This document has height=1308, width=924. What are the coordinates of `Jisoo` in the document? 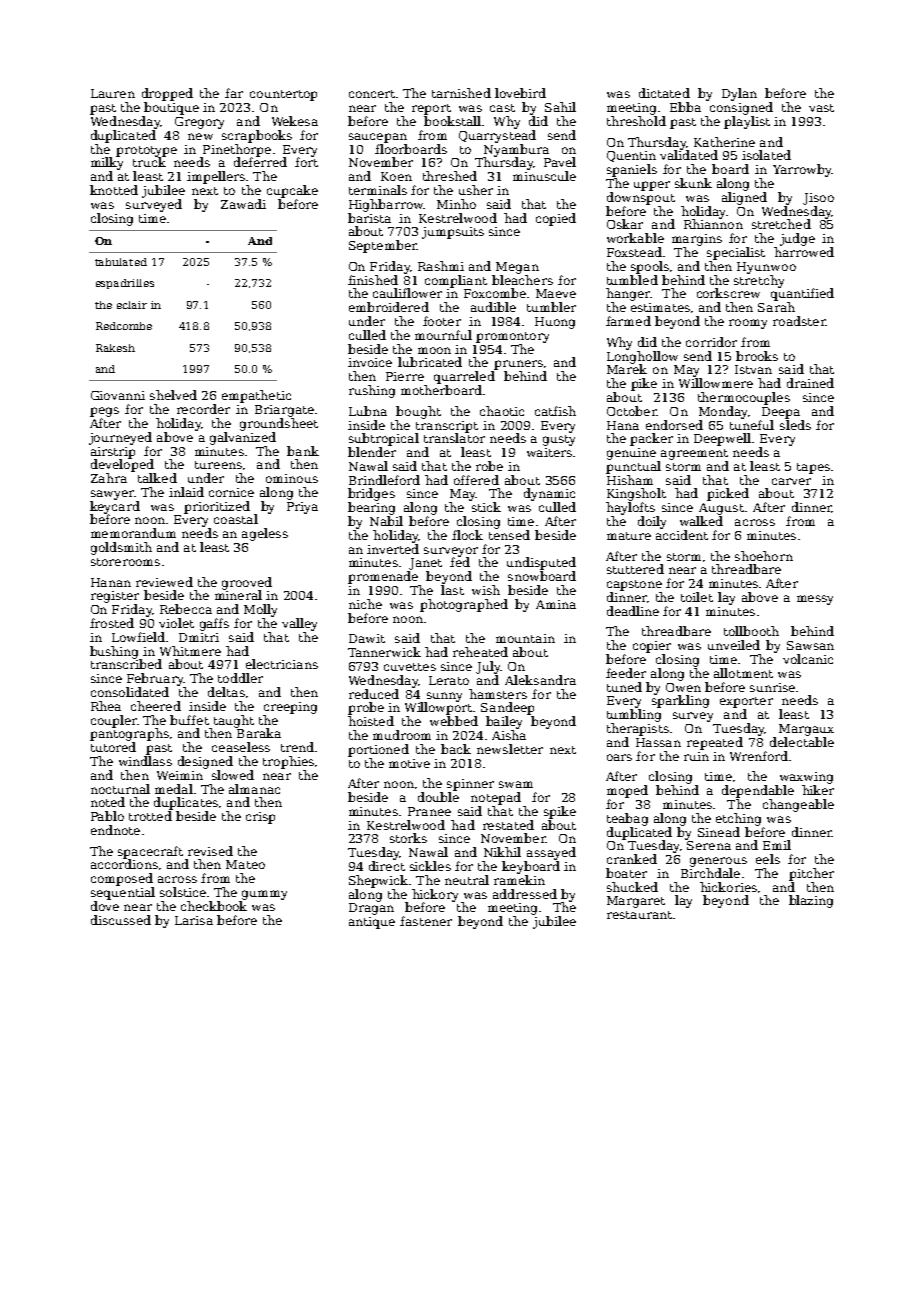 It's located at (818, 199).
